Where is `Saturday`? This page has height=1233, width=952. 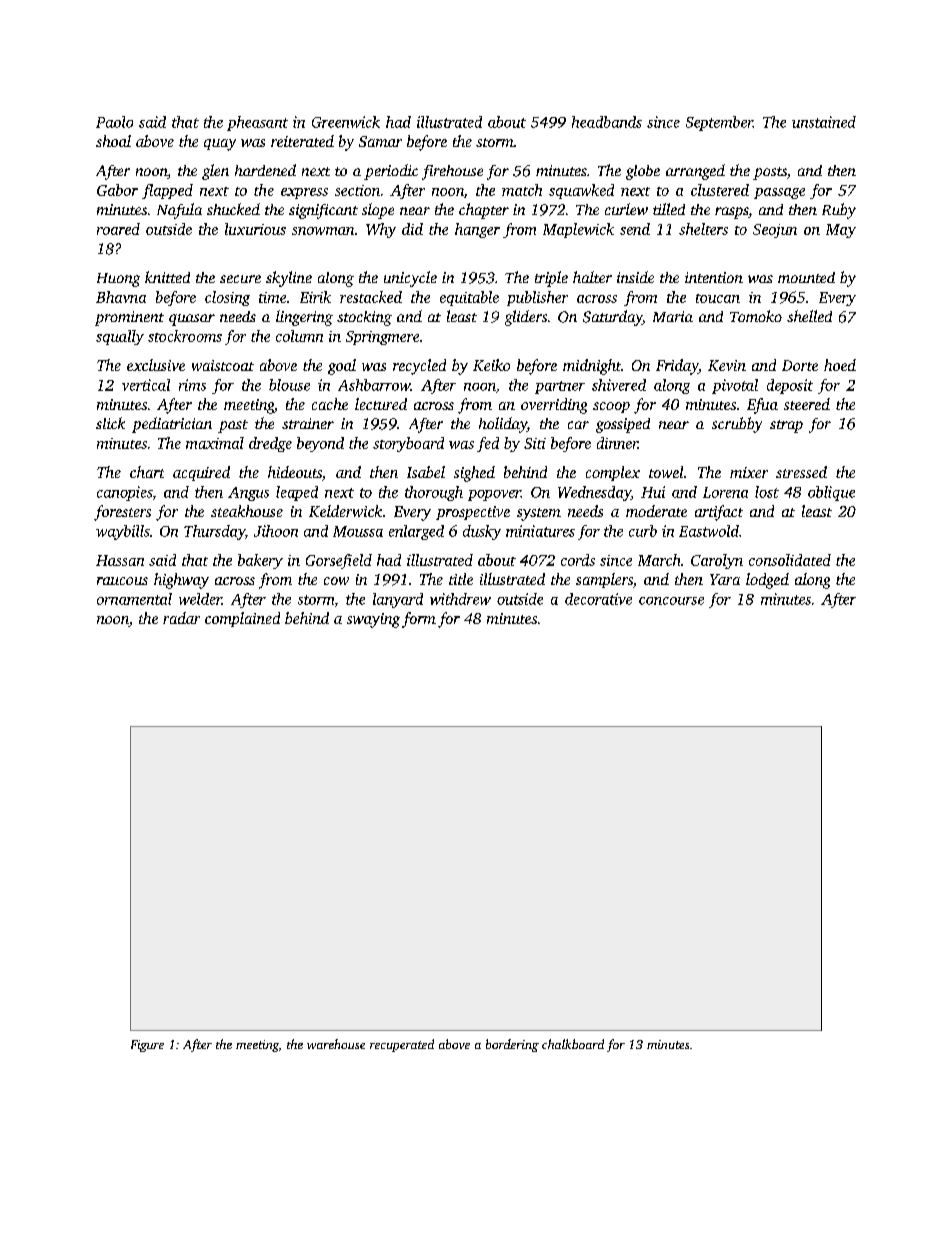 Saturday is located at coordinates (612, 318).
